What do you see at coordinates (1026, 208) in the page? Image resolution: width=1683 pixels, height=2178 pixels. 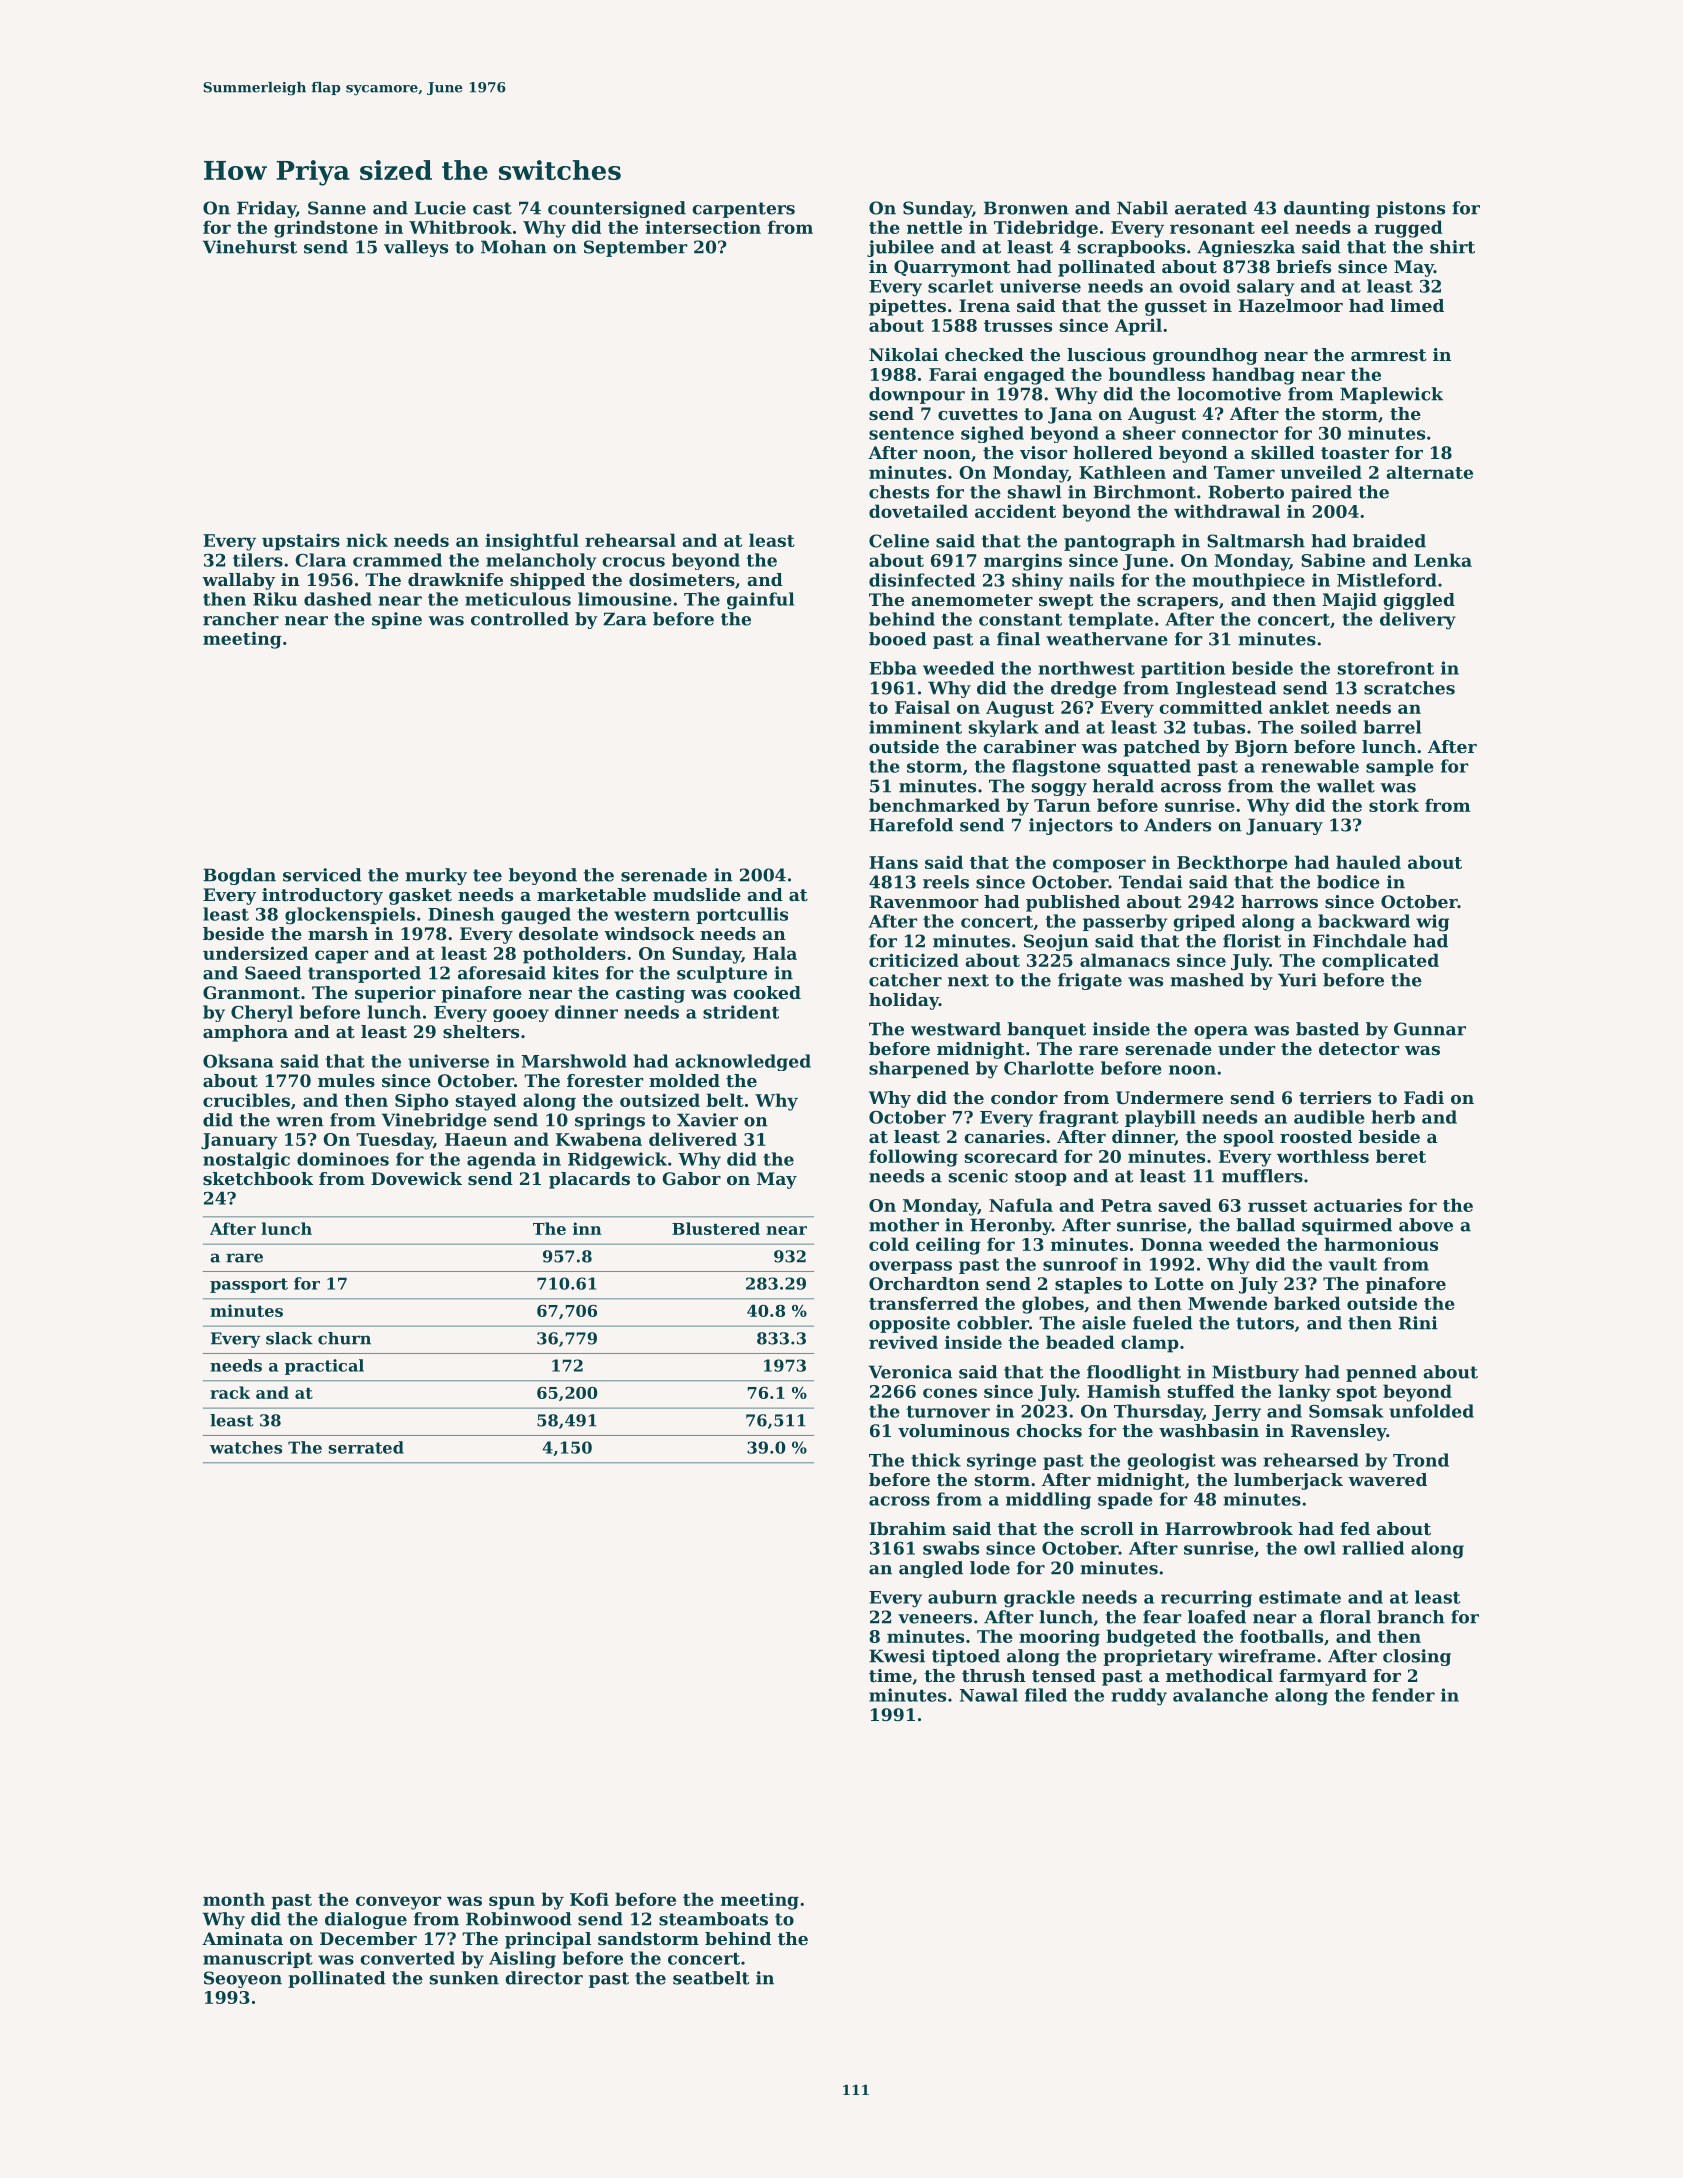 I see `Bronwen` at bounding box center [1026, 208].
